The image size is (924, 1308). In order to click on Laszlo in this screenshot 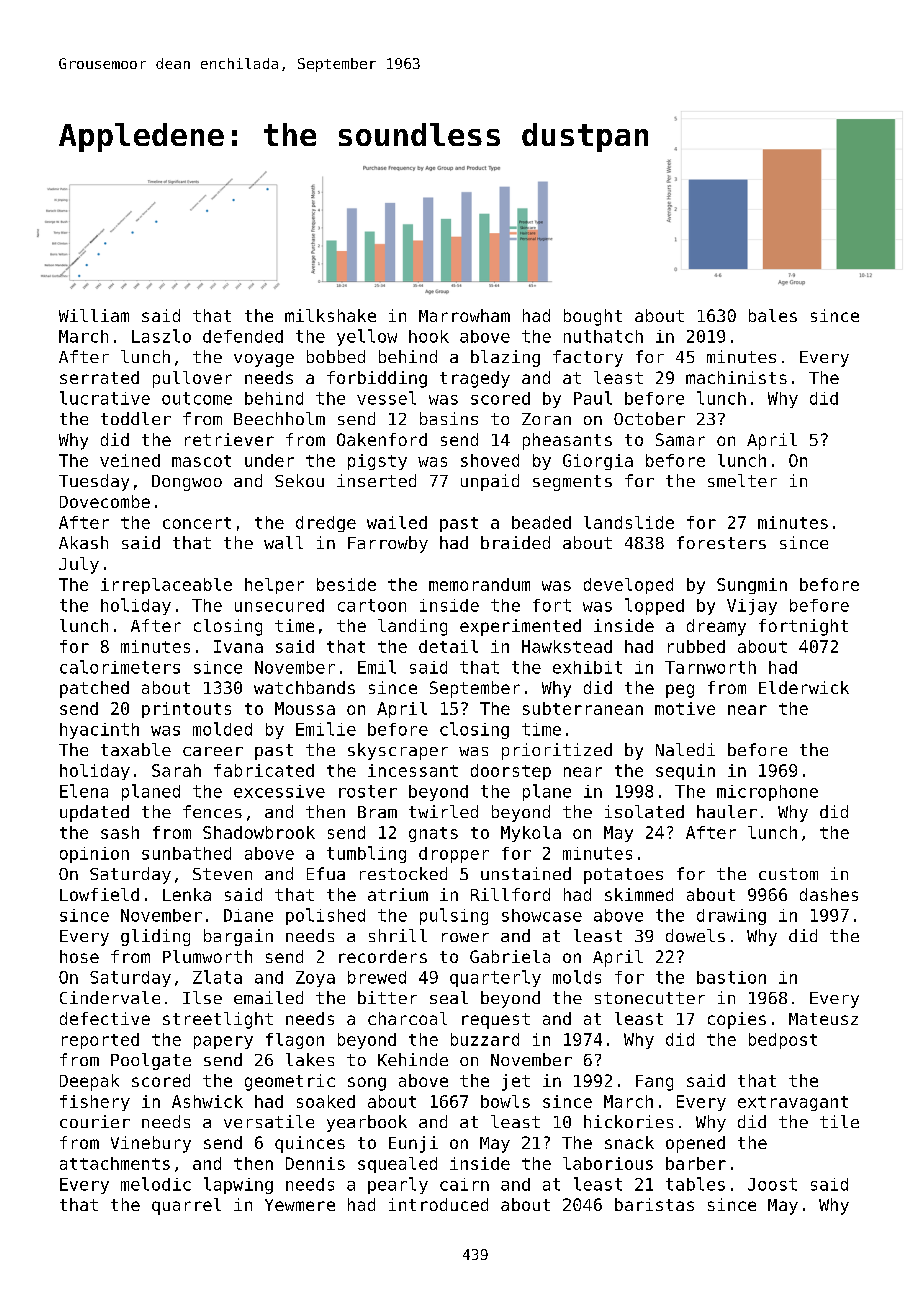, I will do `click(161, 336)`.
